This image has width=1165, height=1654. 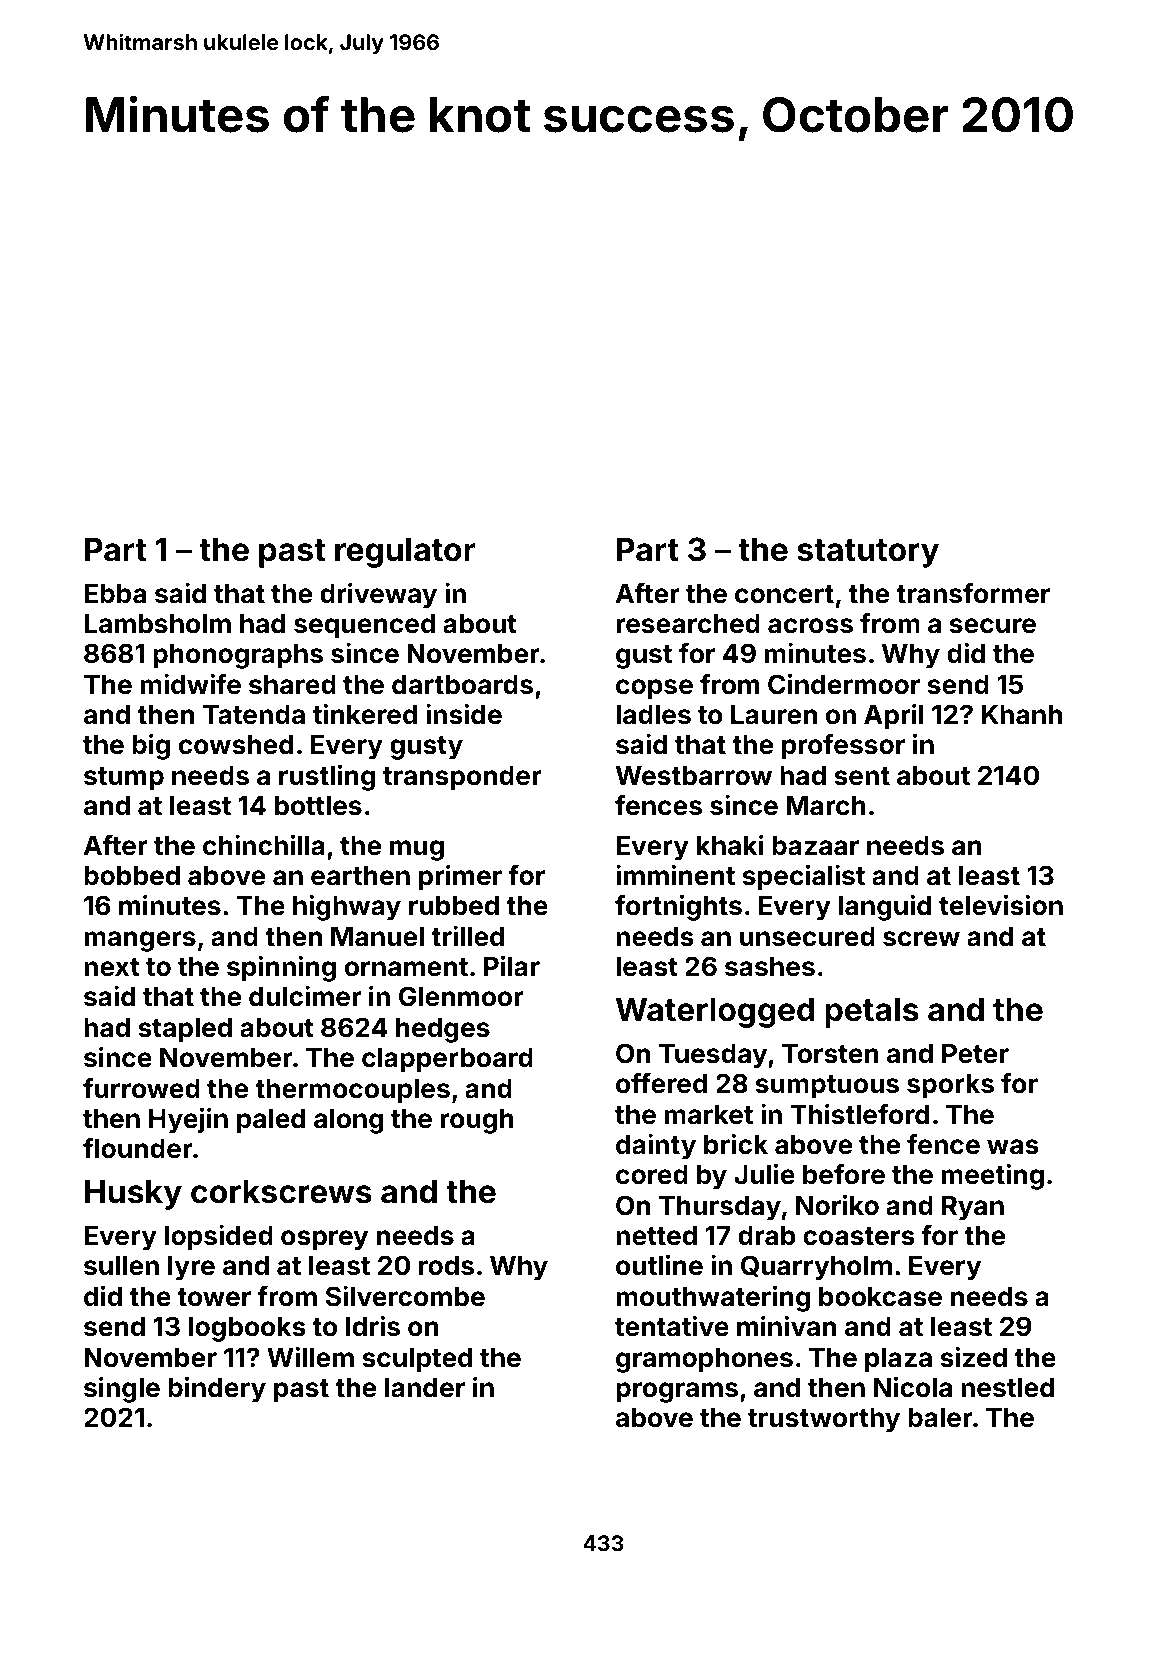 I want to click on Ebba, so click(x=115, y=594).
